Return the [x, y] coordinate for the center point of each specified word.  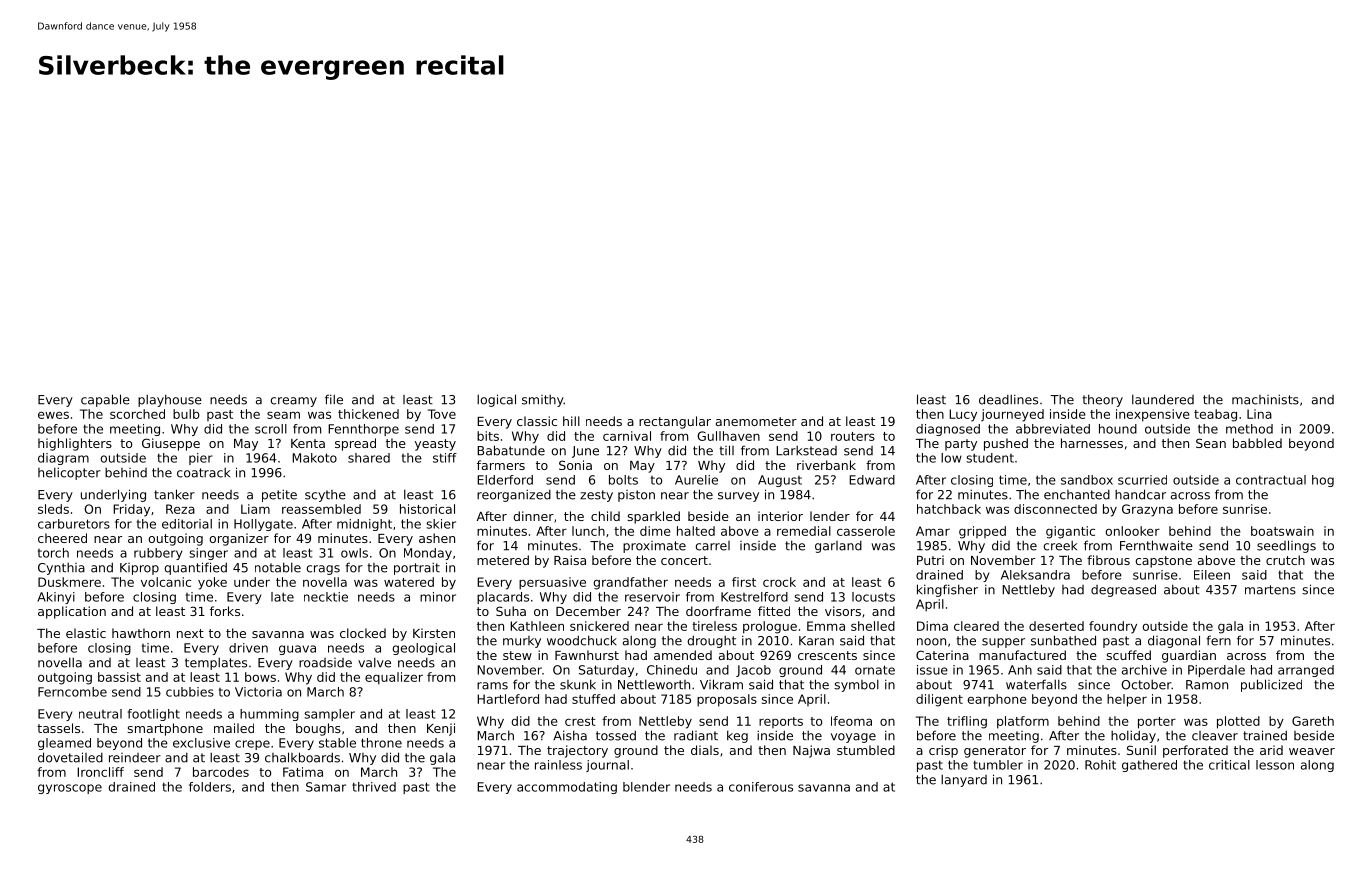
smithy [543, 401]
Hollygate [263, 525]
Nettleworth [654, 684]
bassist [119, 677]
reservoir [652, 597]
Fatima [303, 772]
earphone [997, 700]
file [334, 399]
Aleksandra [1035, 575]
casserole [866, 531]
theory [1102, 400]
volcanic [166, 582]
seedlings [1286, 546]
